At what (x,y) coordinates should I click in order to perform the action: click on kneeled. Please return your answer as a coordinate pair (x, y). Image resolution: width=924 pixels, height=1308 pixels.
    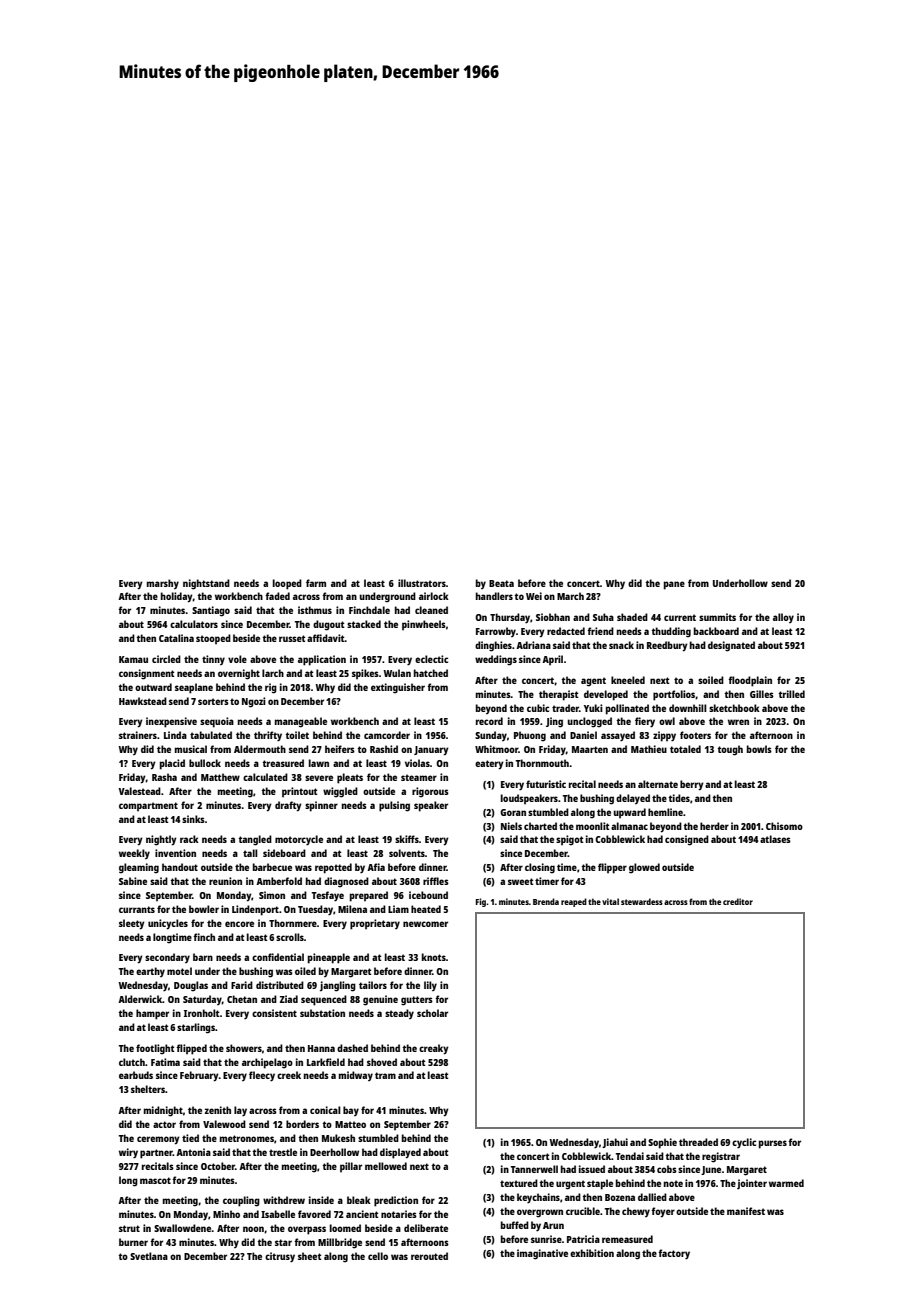
    Looking at the image, I should click on (628, 680).
